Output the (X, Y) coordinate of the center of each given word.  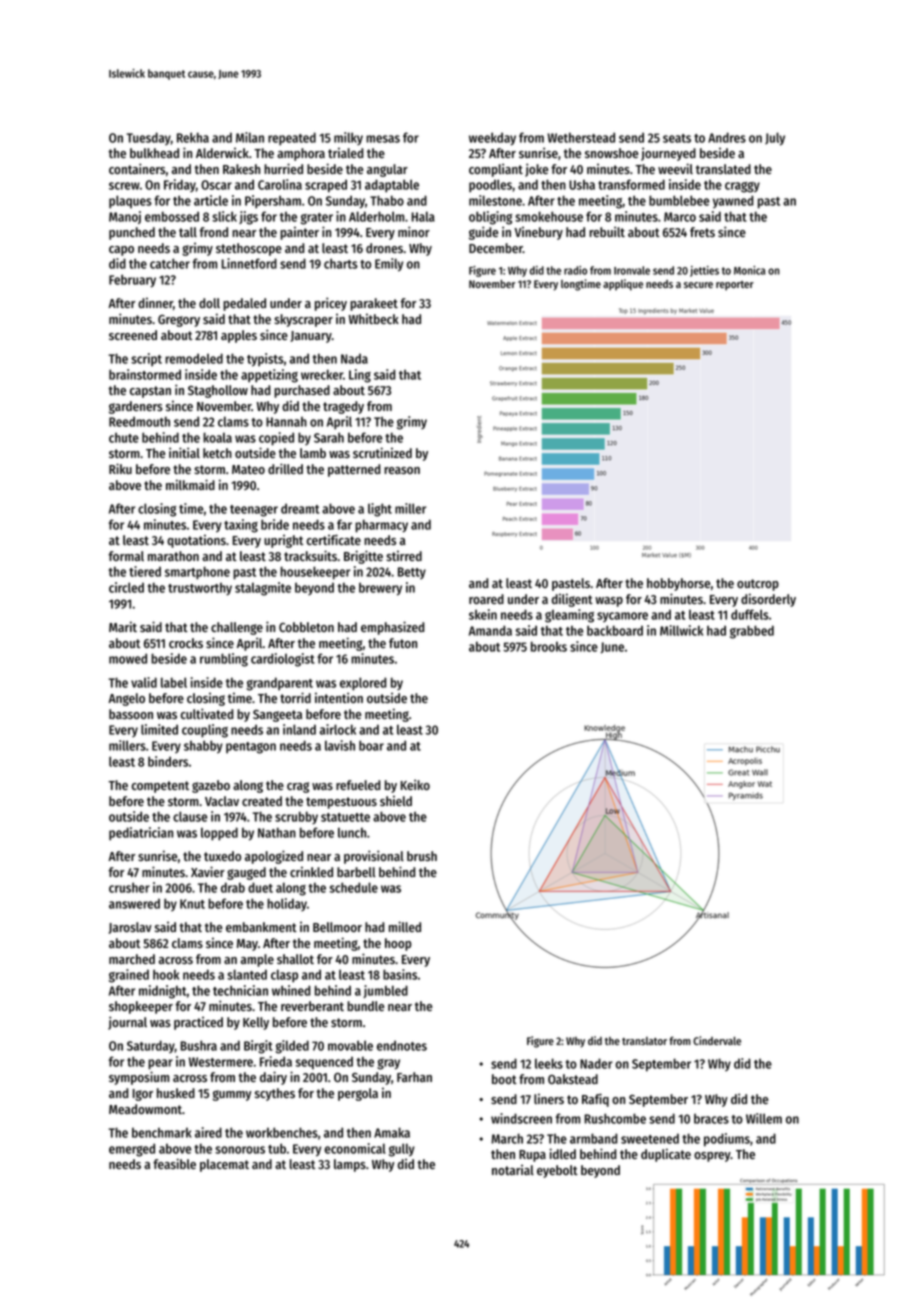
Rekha (193, 137)
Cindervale (717, 1040)
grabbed (752, 632)
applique (623, 285)
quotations (196, 541)
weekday (492, 139)
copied (276, 439)
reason (402, 470)
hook (166, 974)
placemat (224, 1165)
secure (698, 285)
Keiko (415, 784)
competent (160, 787)
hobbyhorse (678, 584)
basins (400, 974)
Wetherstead (581, 137)
